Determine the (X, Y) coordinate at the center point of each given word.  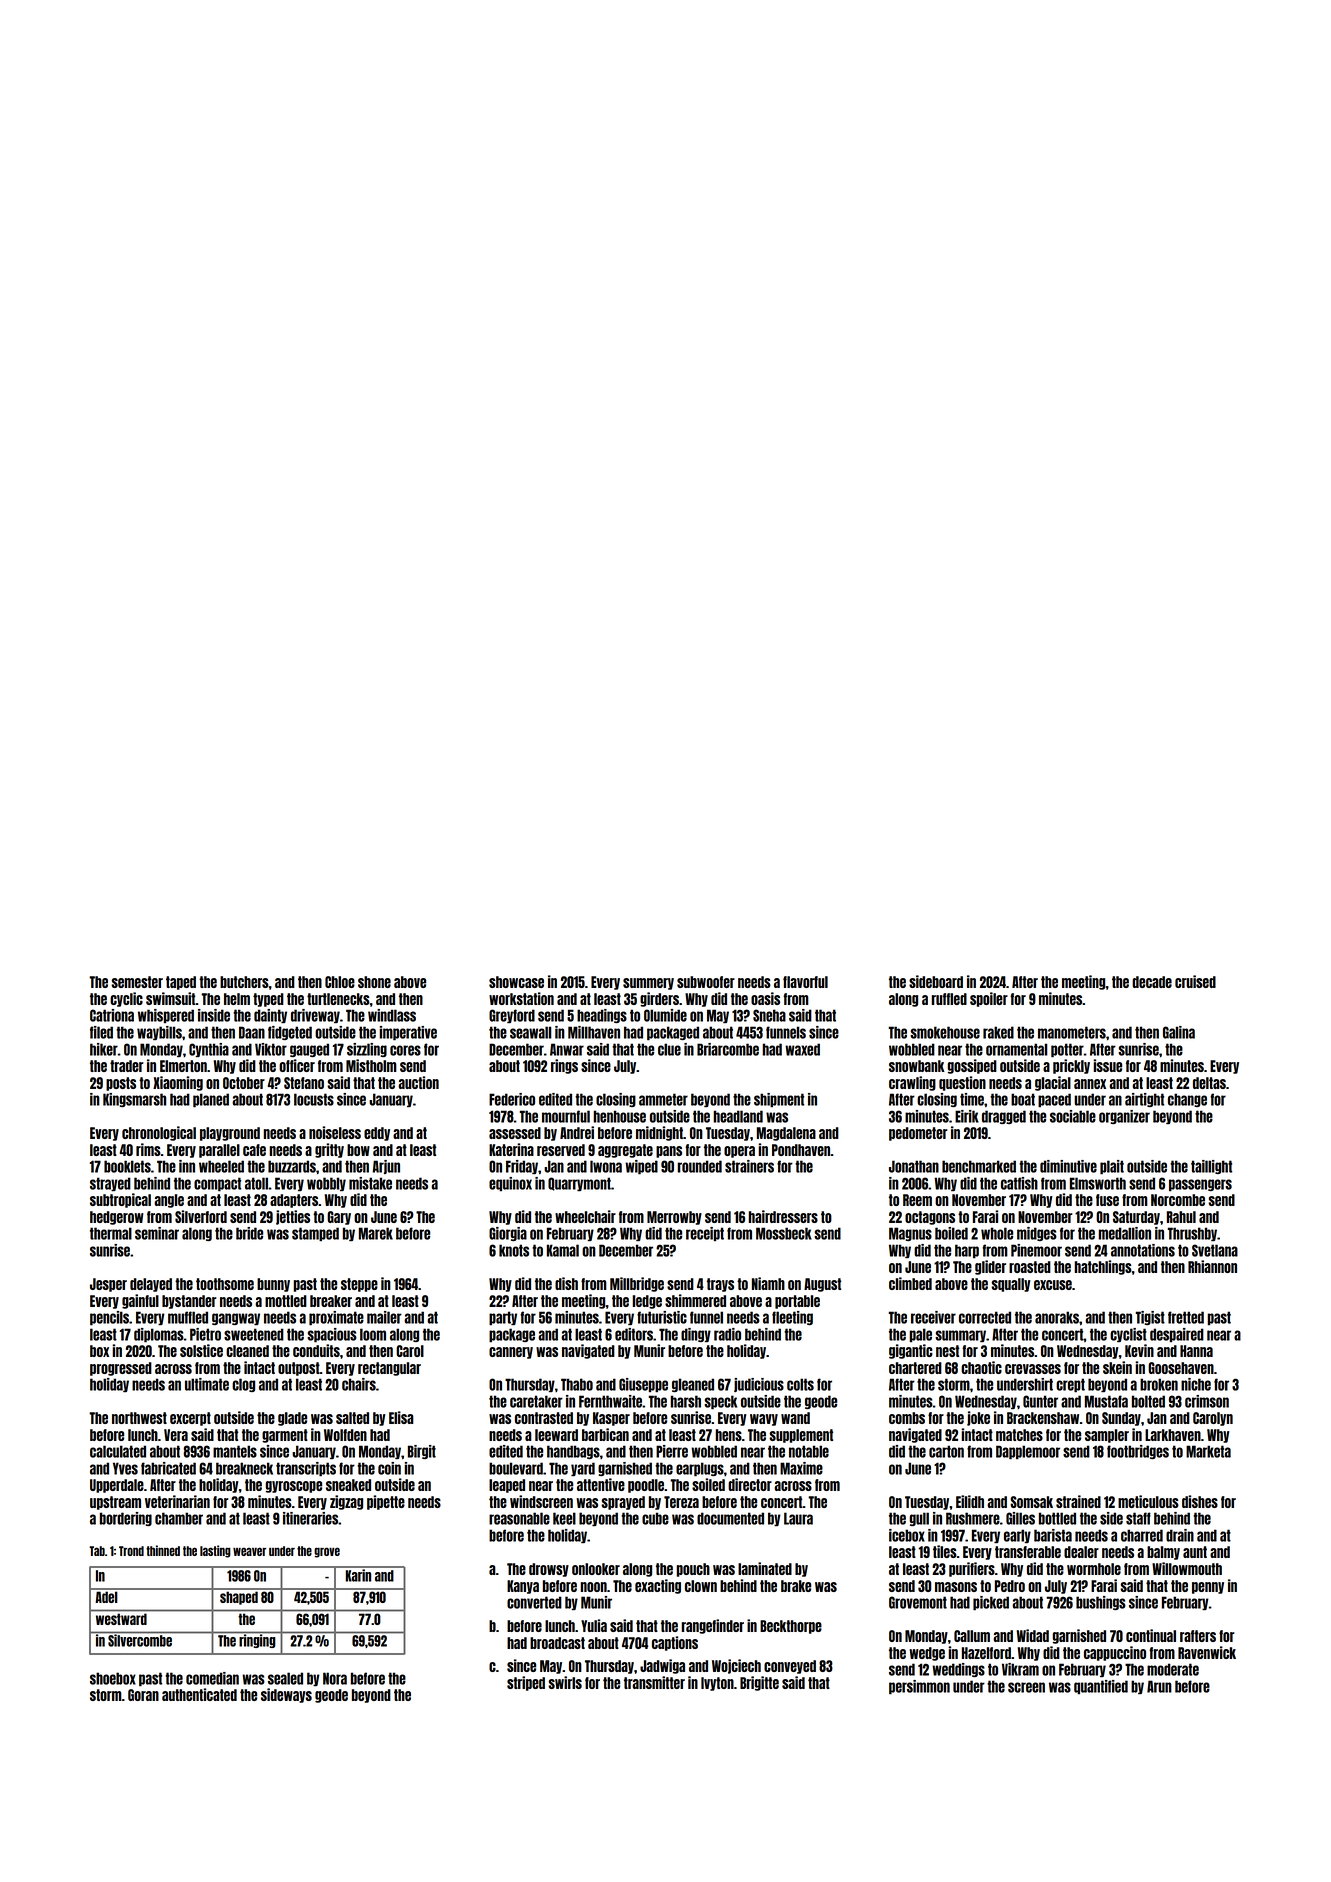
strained (1078, 1501)
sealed (285, 1678)
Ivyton (717, 1684)
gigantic (911, 1351)
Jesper (108, 1285)
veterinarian (177, 1501)
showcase (516, 982)
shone (374, 982)
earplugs (700, 1469)
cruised (1195, 981)
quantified (1101, 1687)
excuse (1053, 1285)
